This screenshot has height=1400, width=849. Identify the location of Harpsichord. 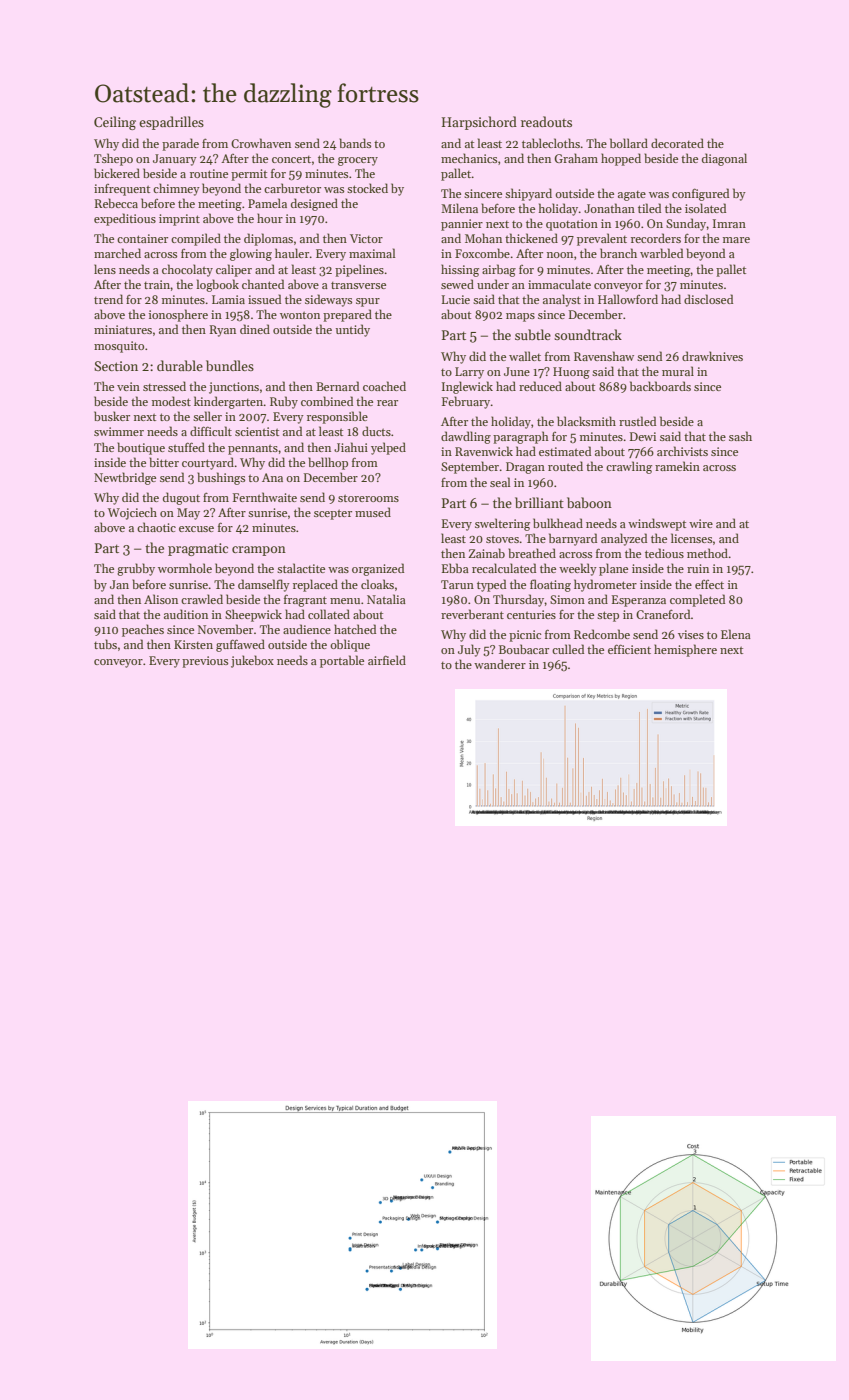
(479, 123).
